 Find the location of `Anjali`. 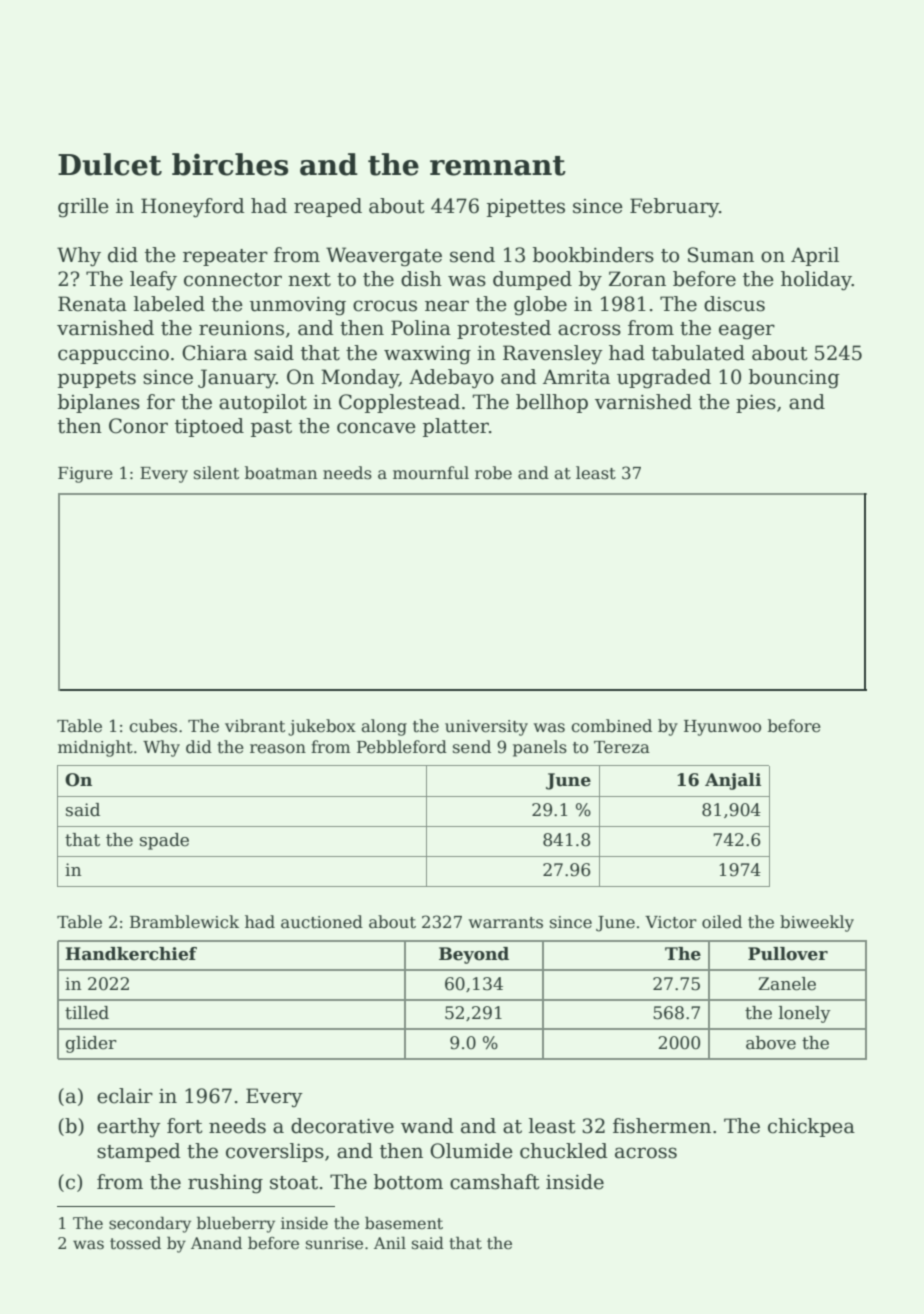

Anjali is located at coordinates (733, 781).
